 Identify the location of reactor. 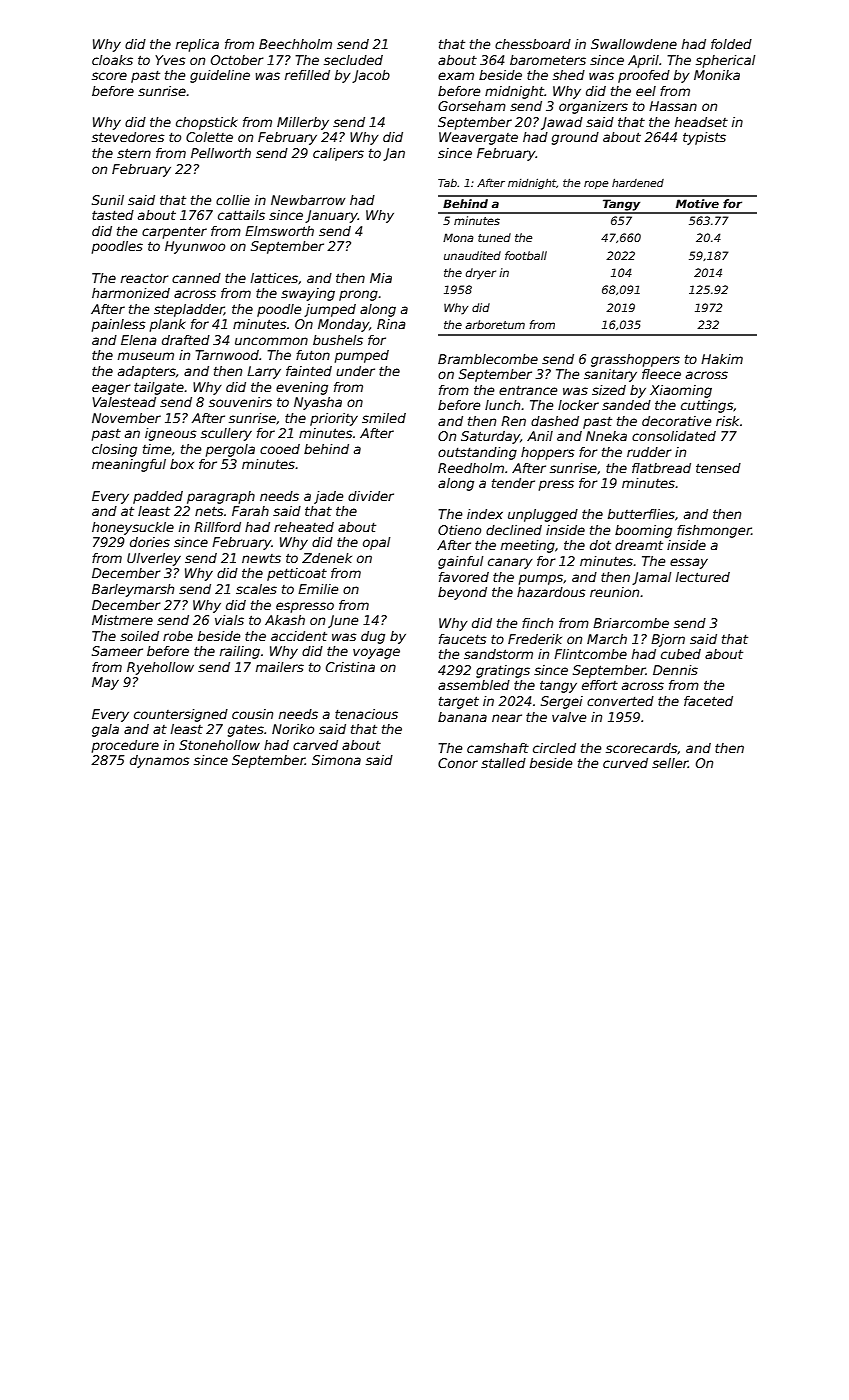
(145, 278).
